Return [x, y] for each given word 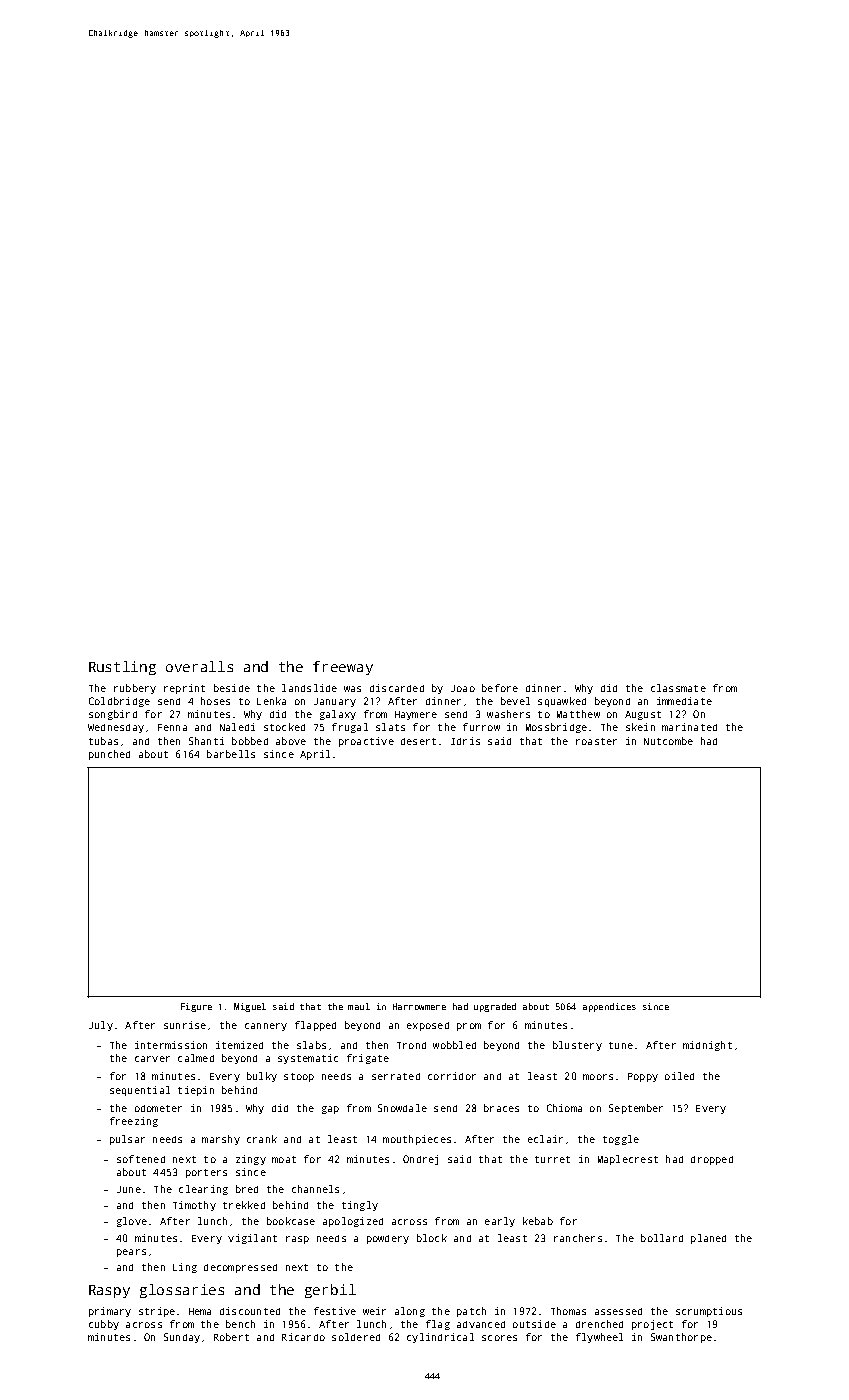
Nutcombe [668, 741]
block [432, 1238]
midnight [707, 1046]
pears [131, 1253]
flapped [315, 1026]
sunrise [185, 1025]
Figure [196, 1007]
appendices [609, 1007]
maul [359, 1006]
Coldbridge [119, 702]
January [335, 702]
